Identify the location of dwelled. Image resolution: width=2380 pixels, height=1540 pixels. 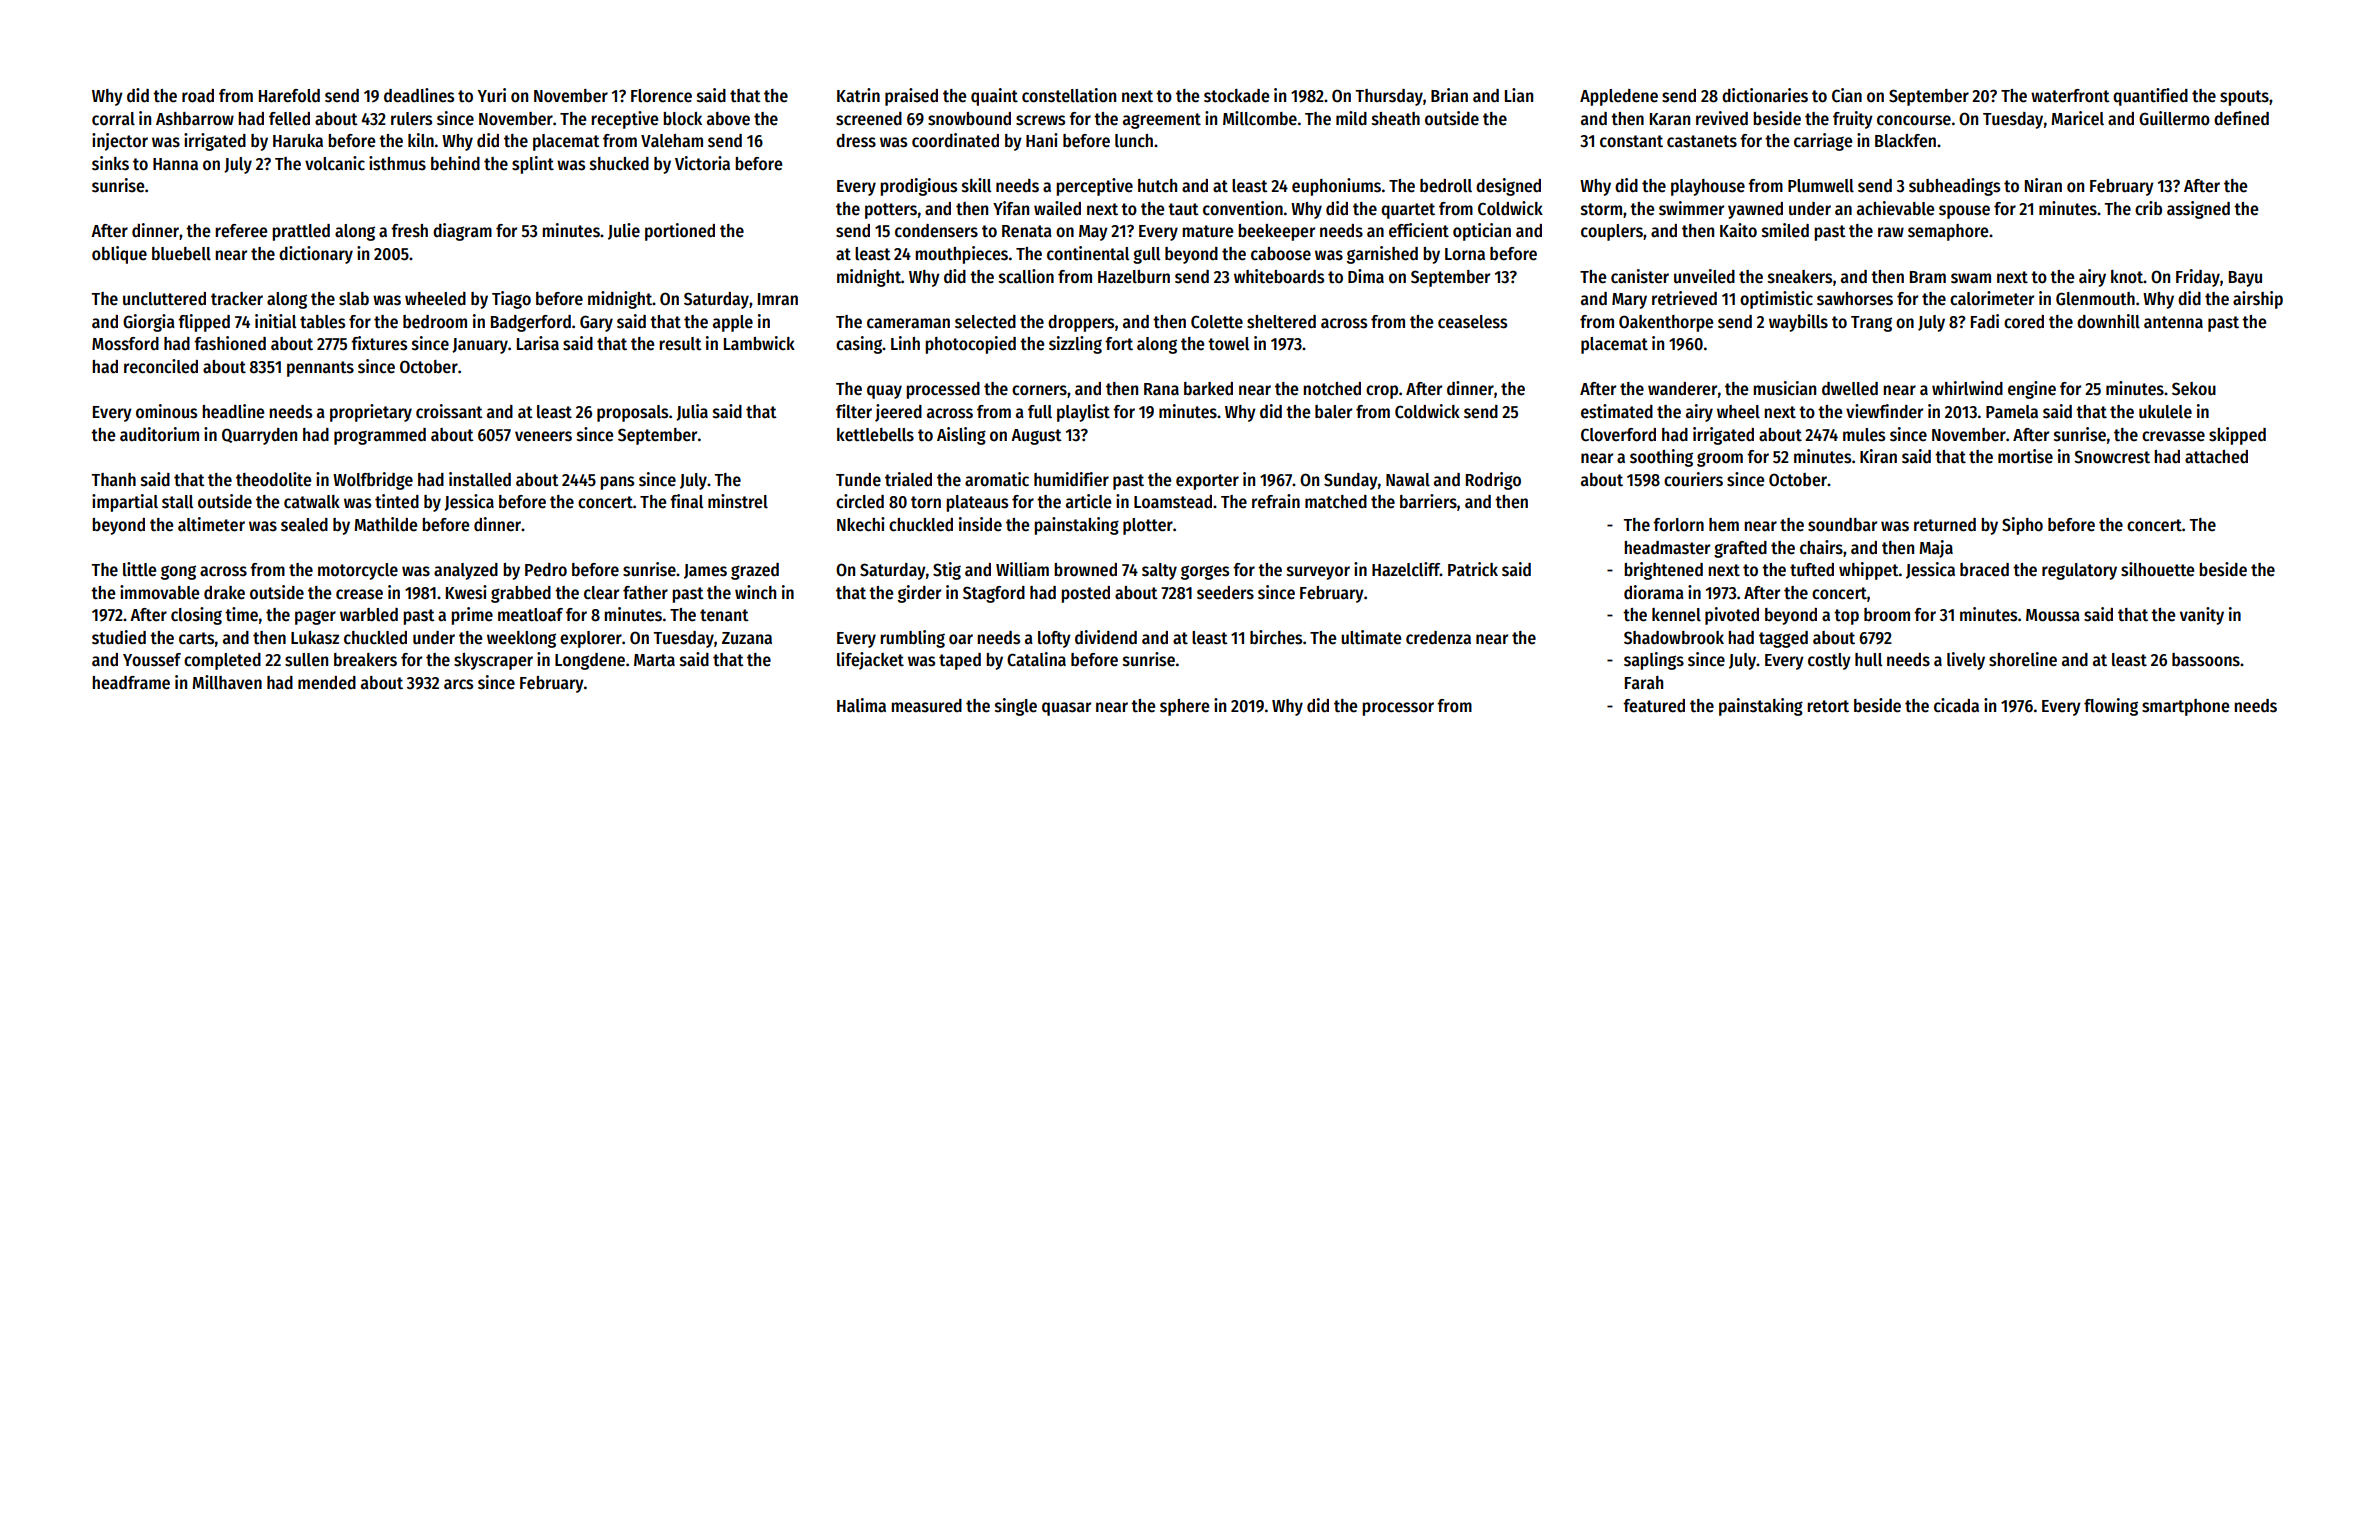
(1850, 389).
